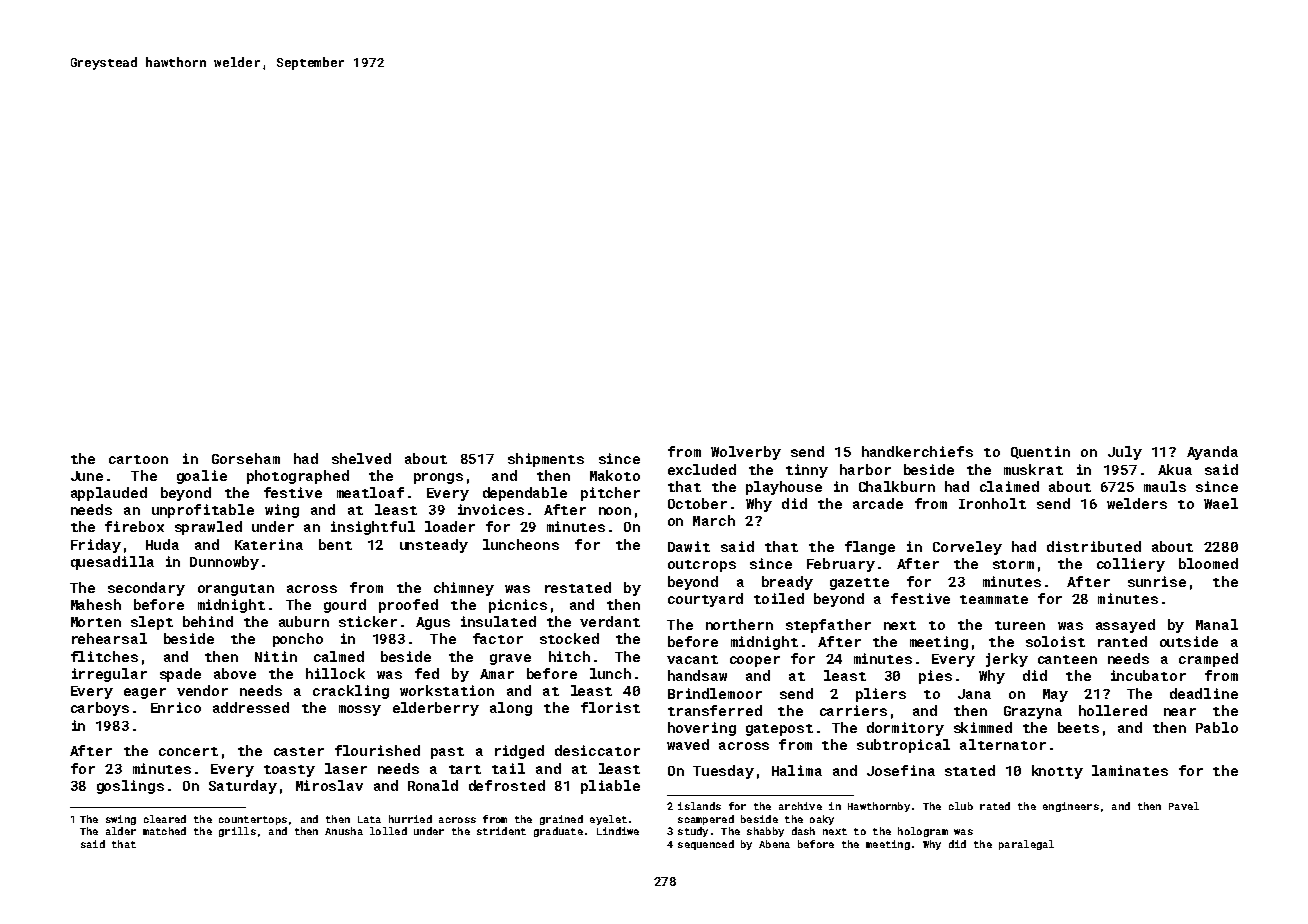 This page has height=924, width=1308. Describe the element at coordinates (96, 622) in the page. I see `Morten` at that location.
